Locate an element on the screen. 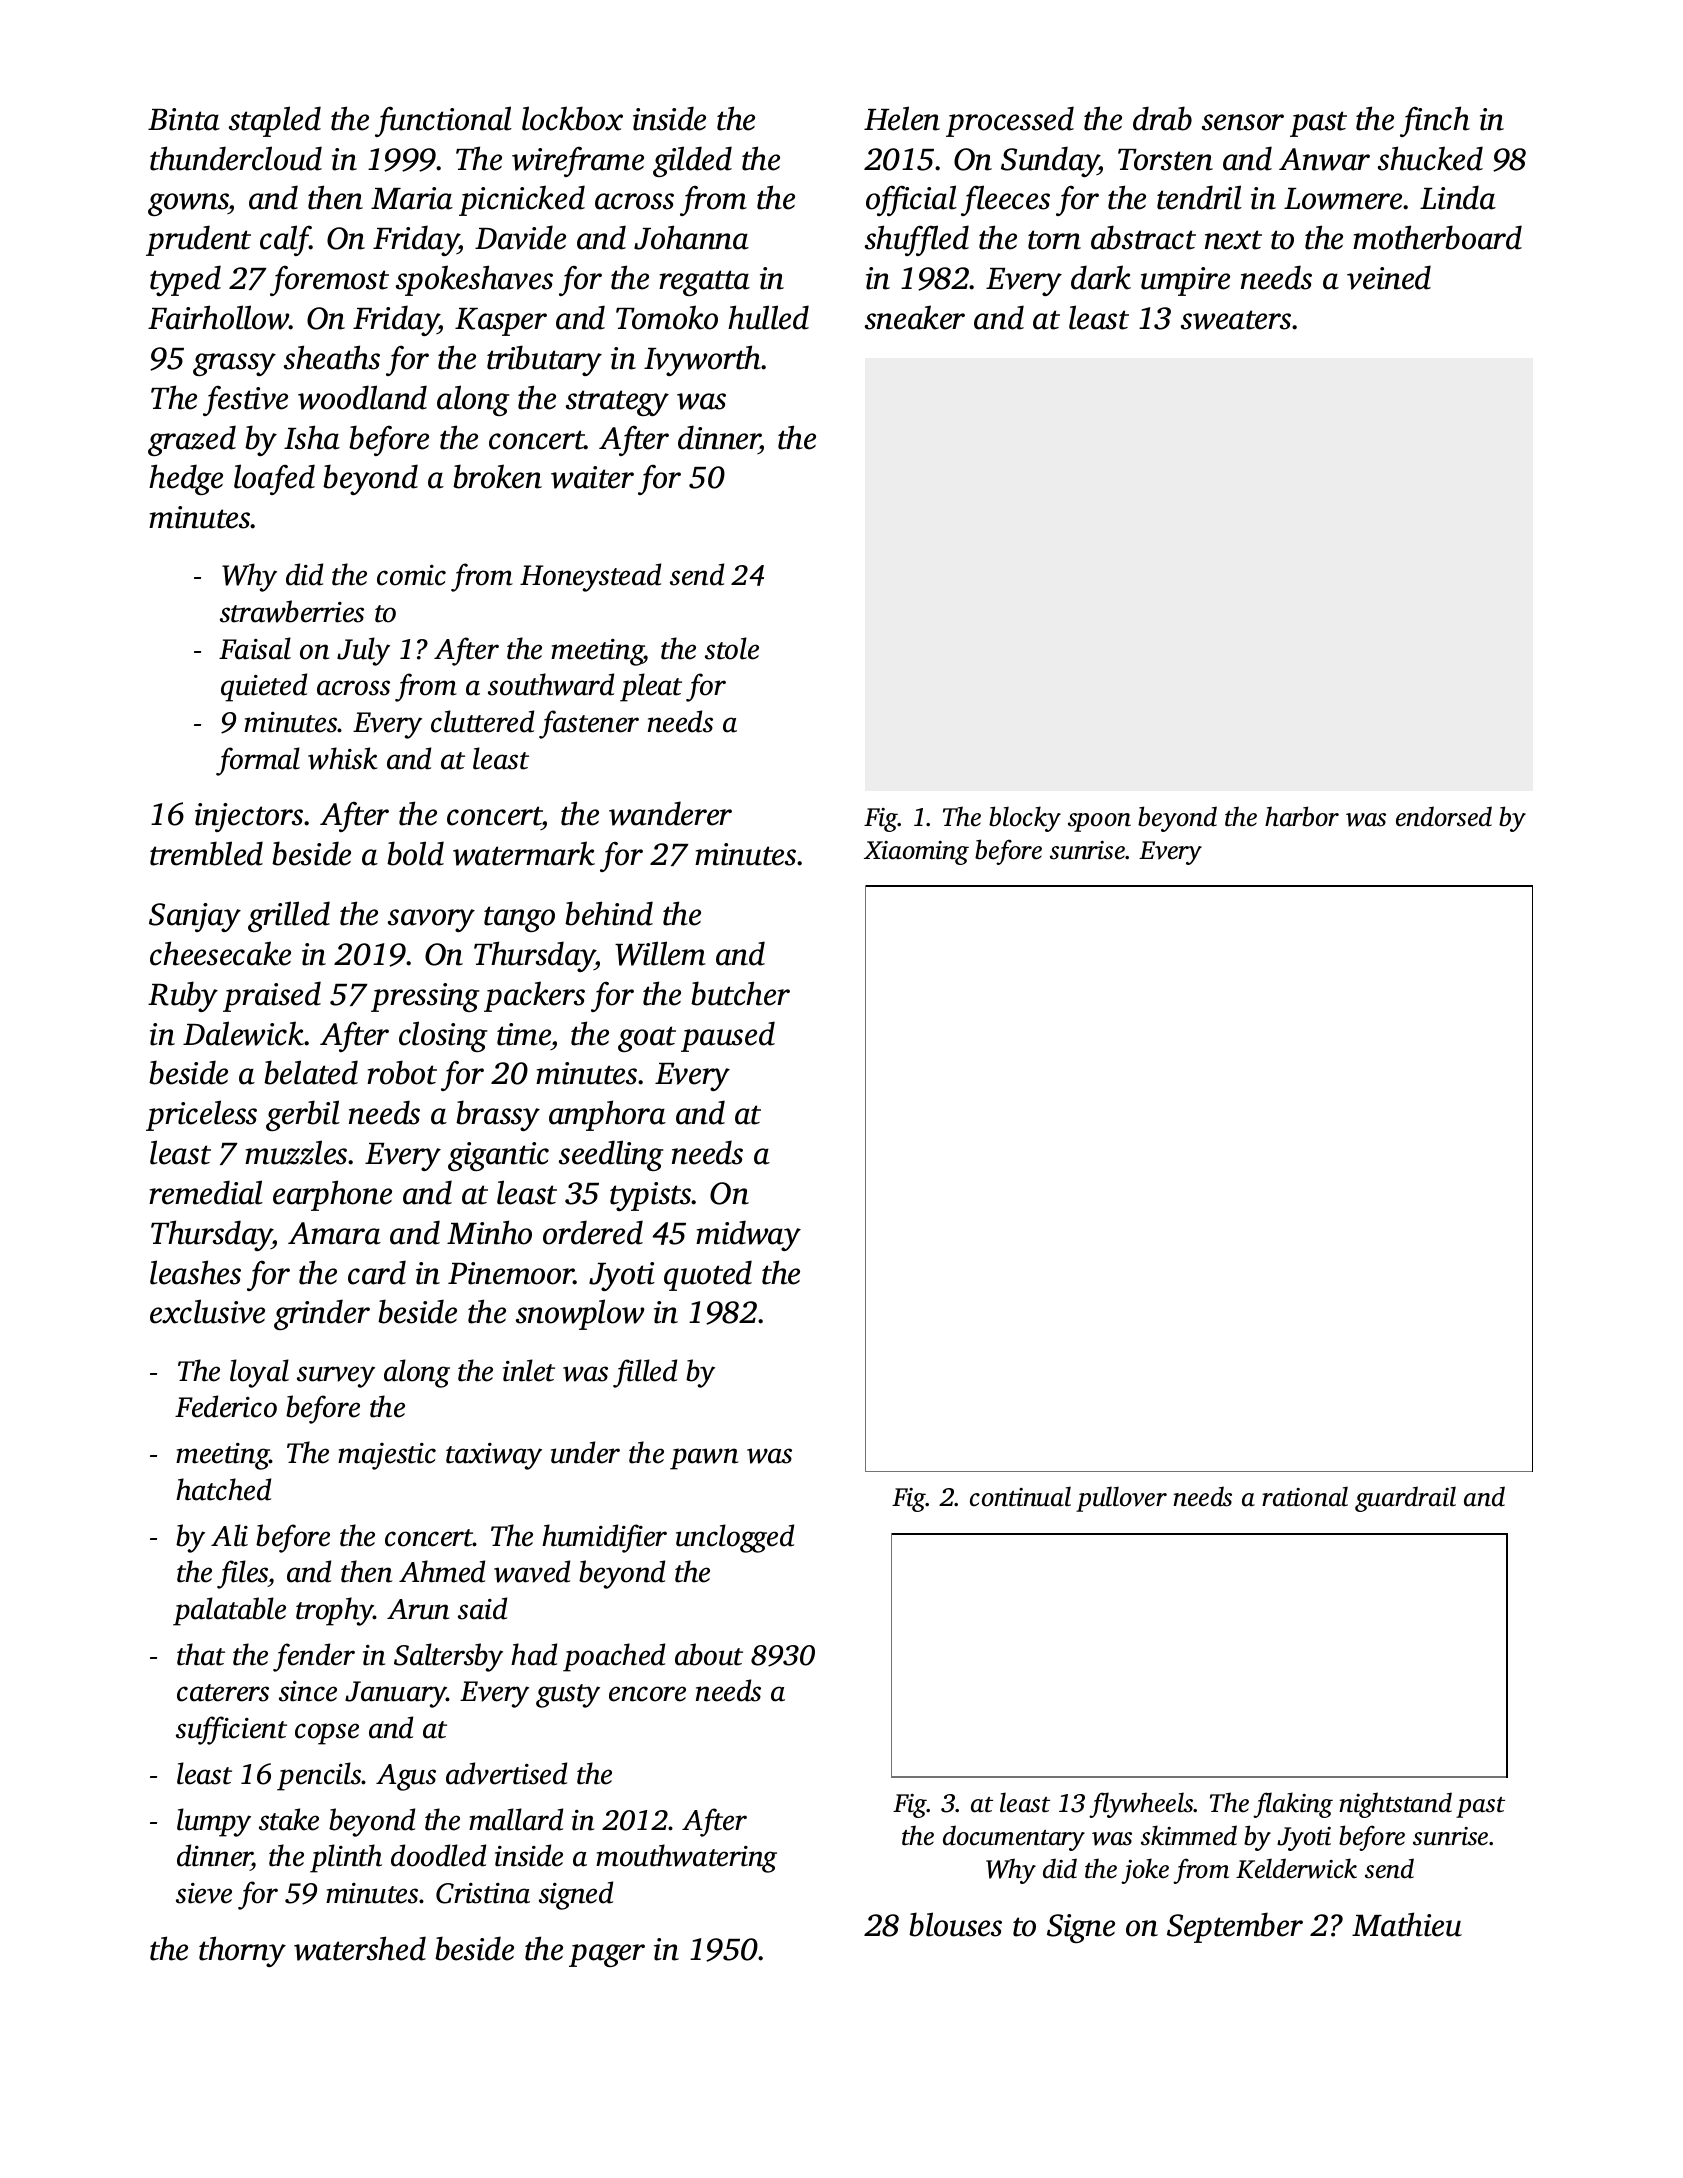  guardrail is located at coordinates (1405, 1499).
